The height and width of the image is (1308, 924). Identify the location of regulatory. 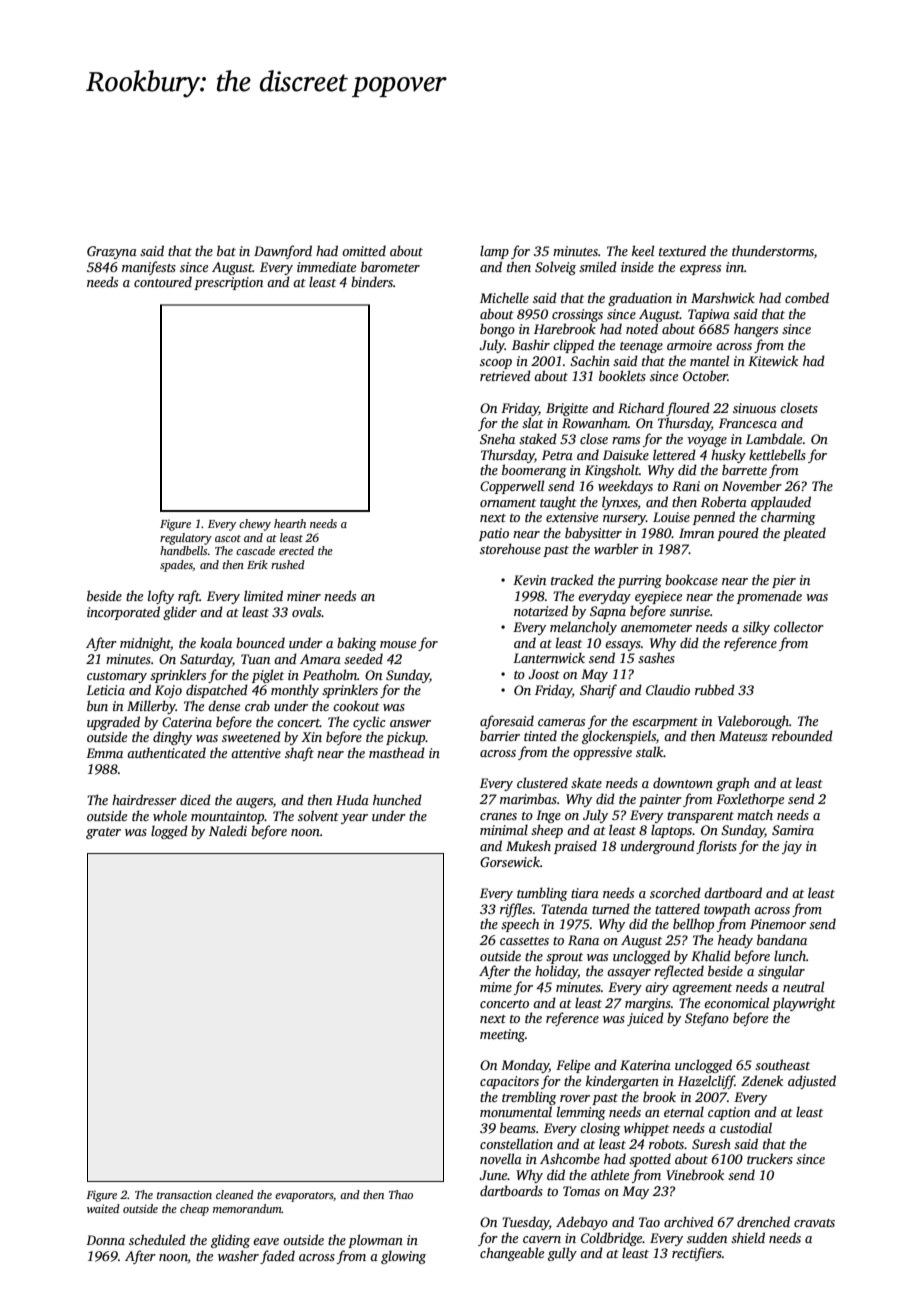
(186, 539).
